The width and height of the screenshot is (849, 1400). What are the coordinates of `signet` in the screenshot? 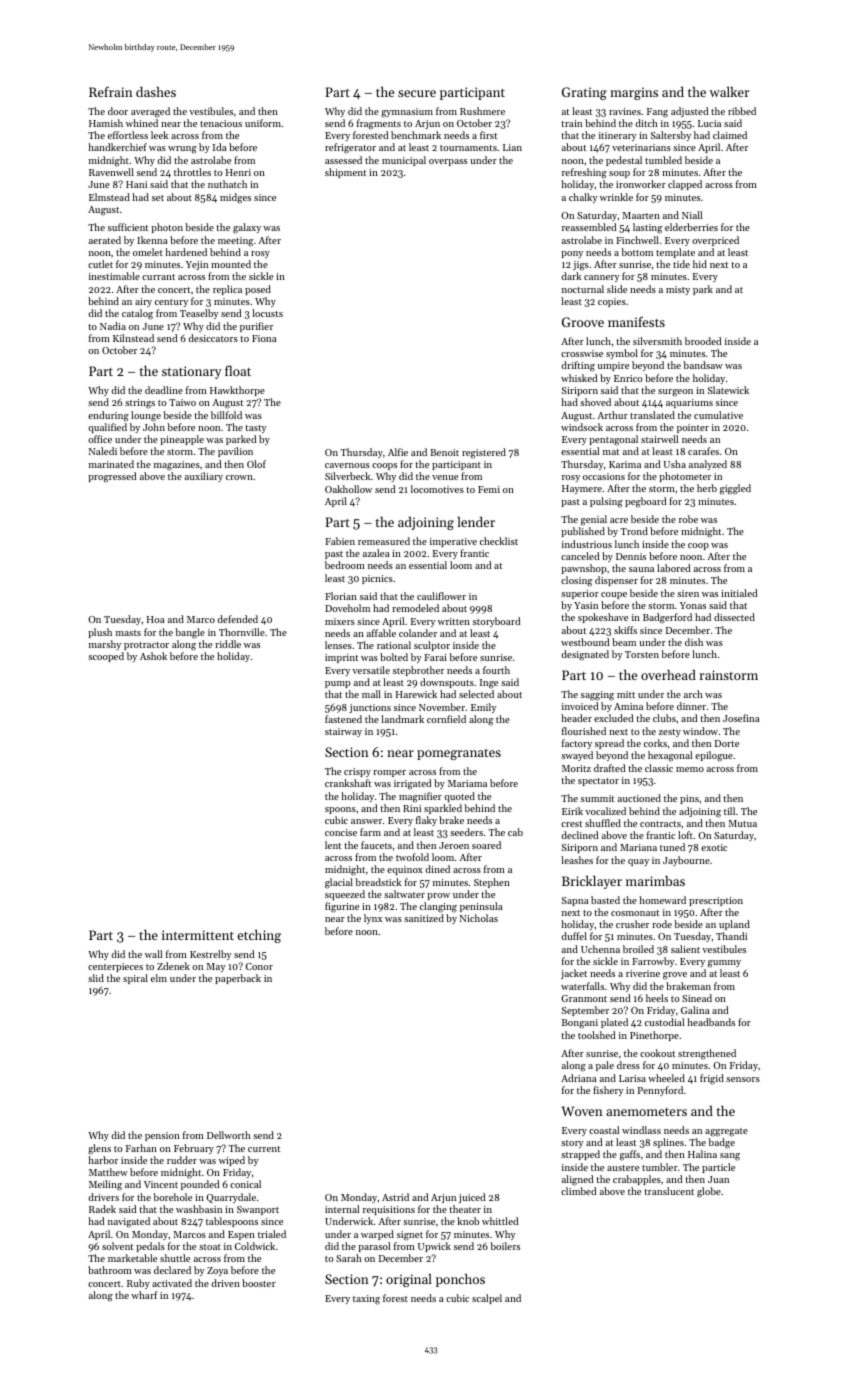 It's located at (410, 1236).
